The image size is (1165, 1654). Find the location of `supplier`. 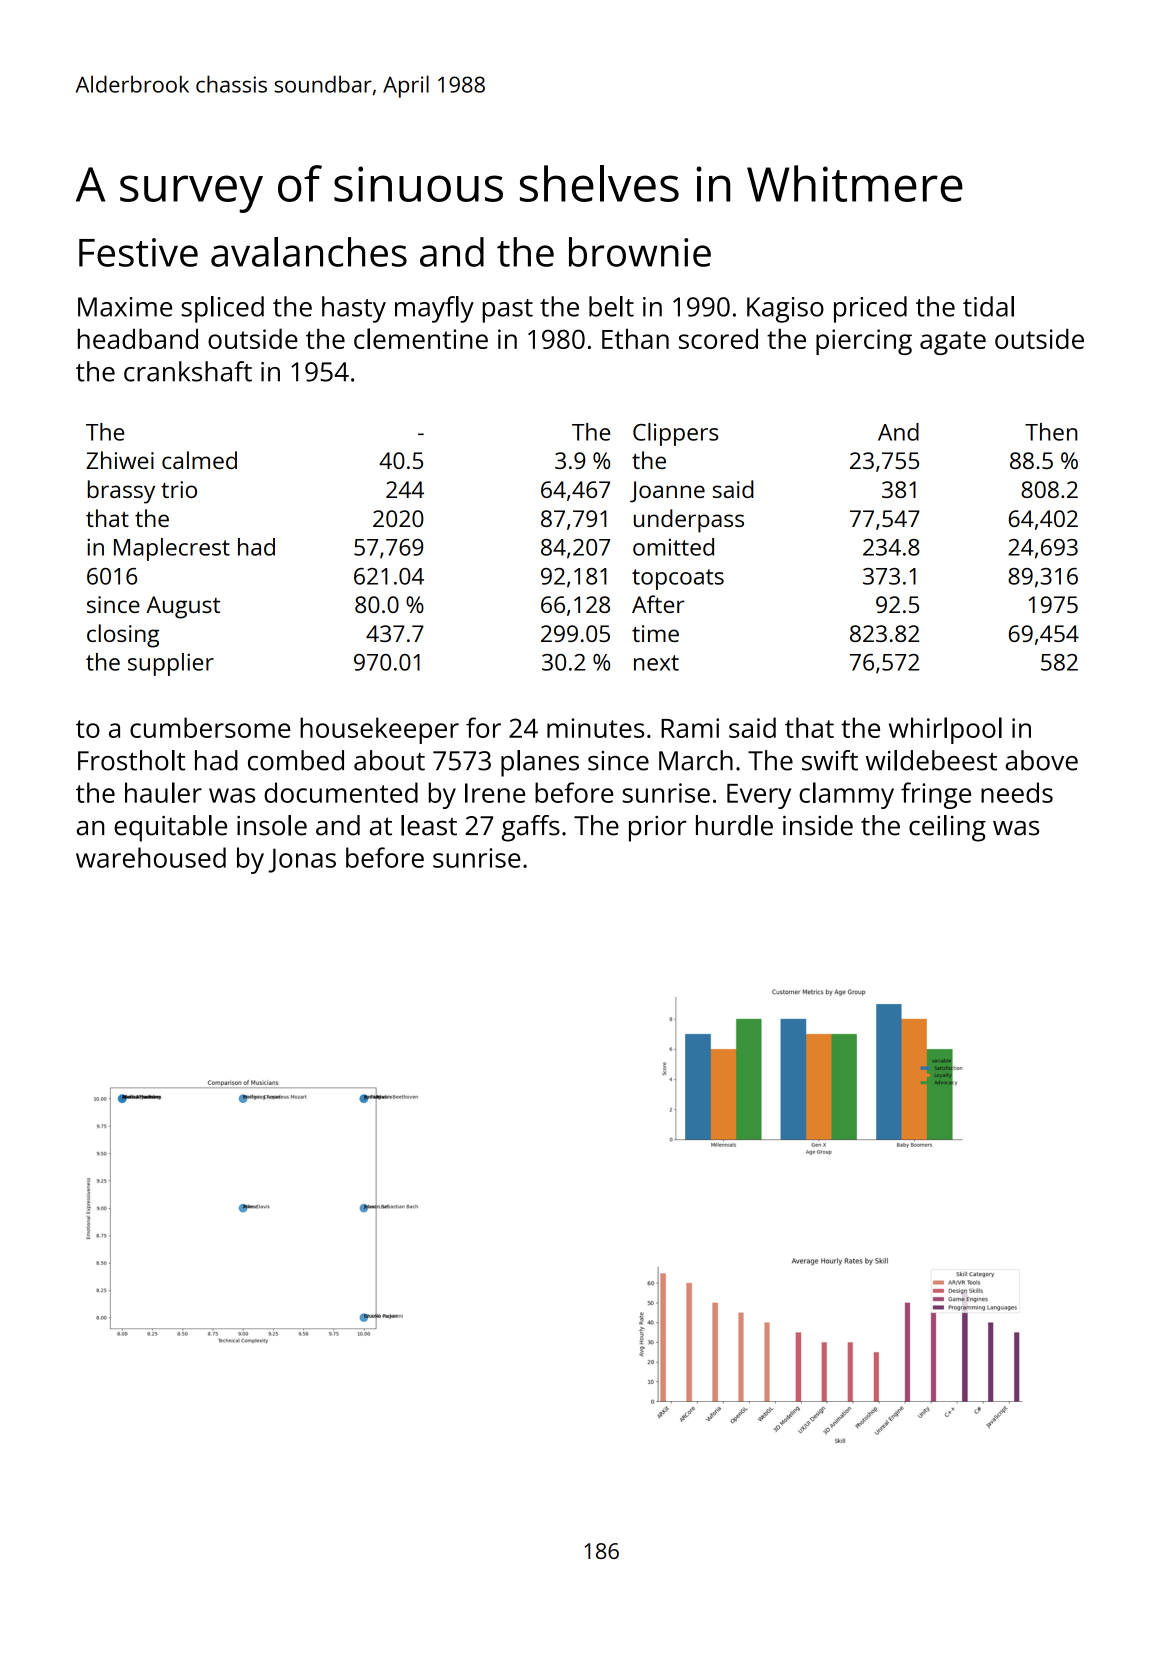

supplier is located at coordinates (171, 664).
